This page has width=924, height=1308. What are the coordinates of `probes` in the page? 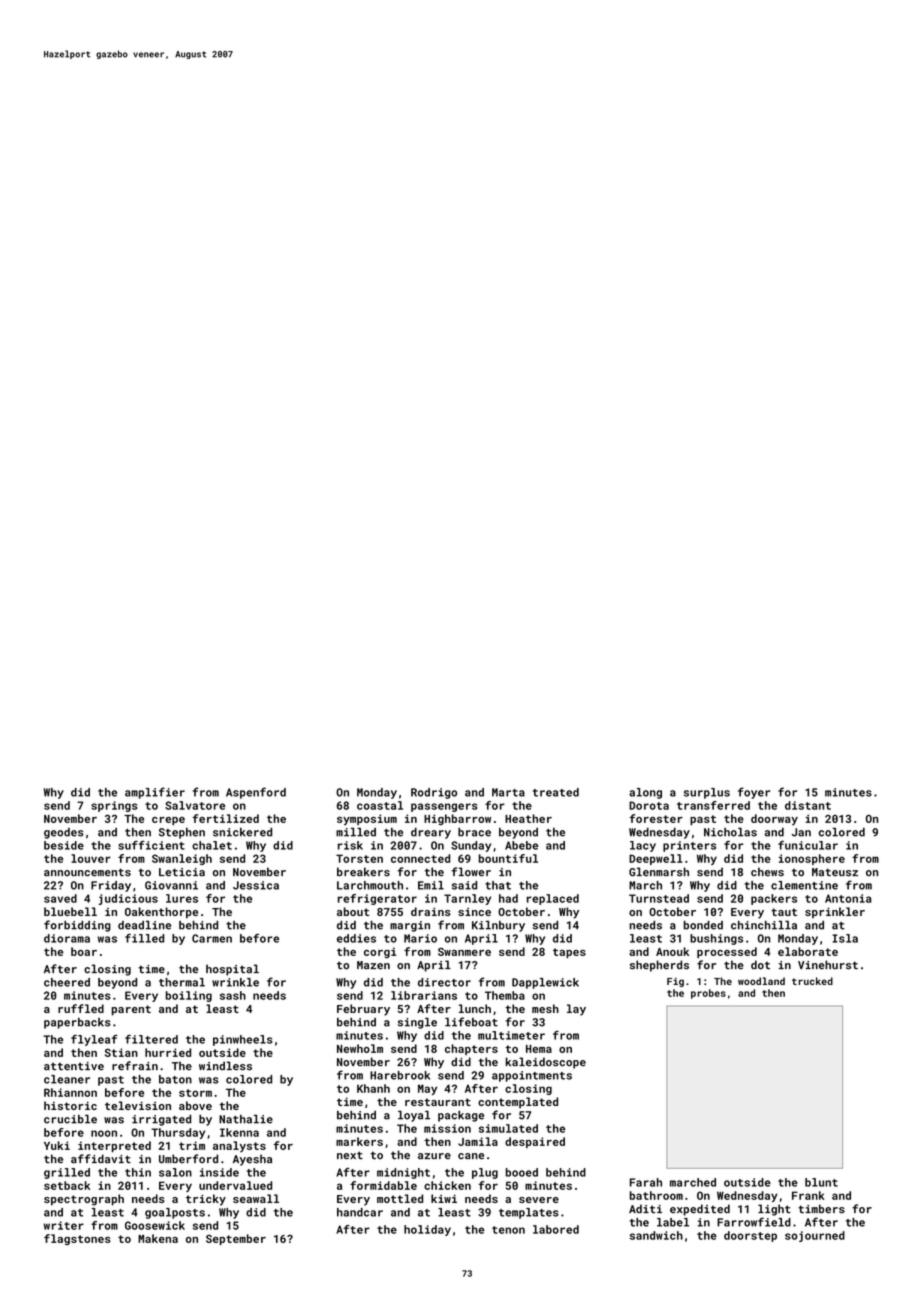 It's located at (708, 994).
